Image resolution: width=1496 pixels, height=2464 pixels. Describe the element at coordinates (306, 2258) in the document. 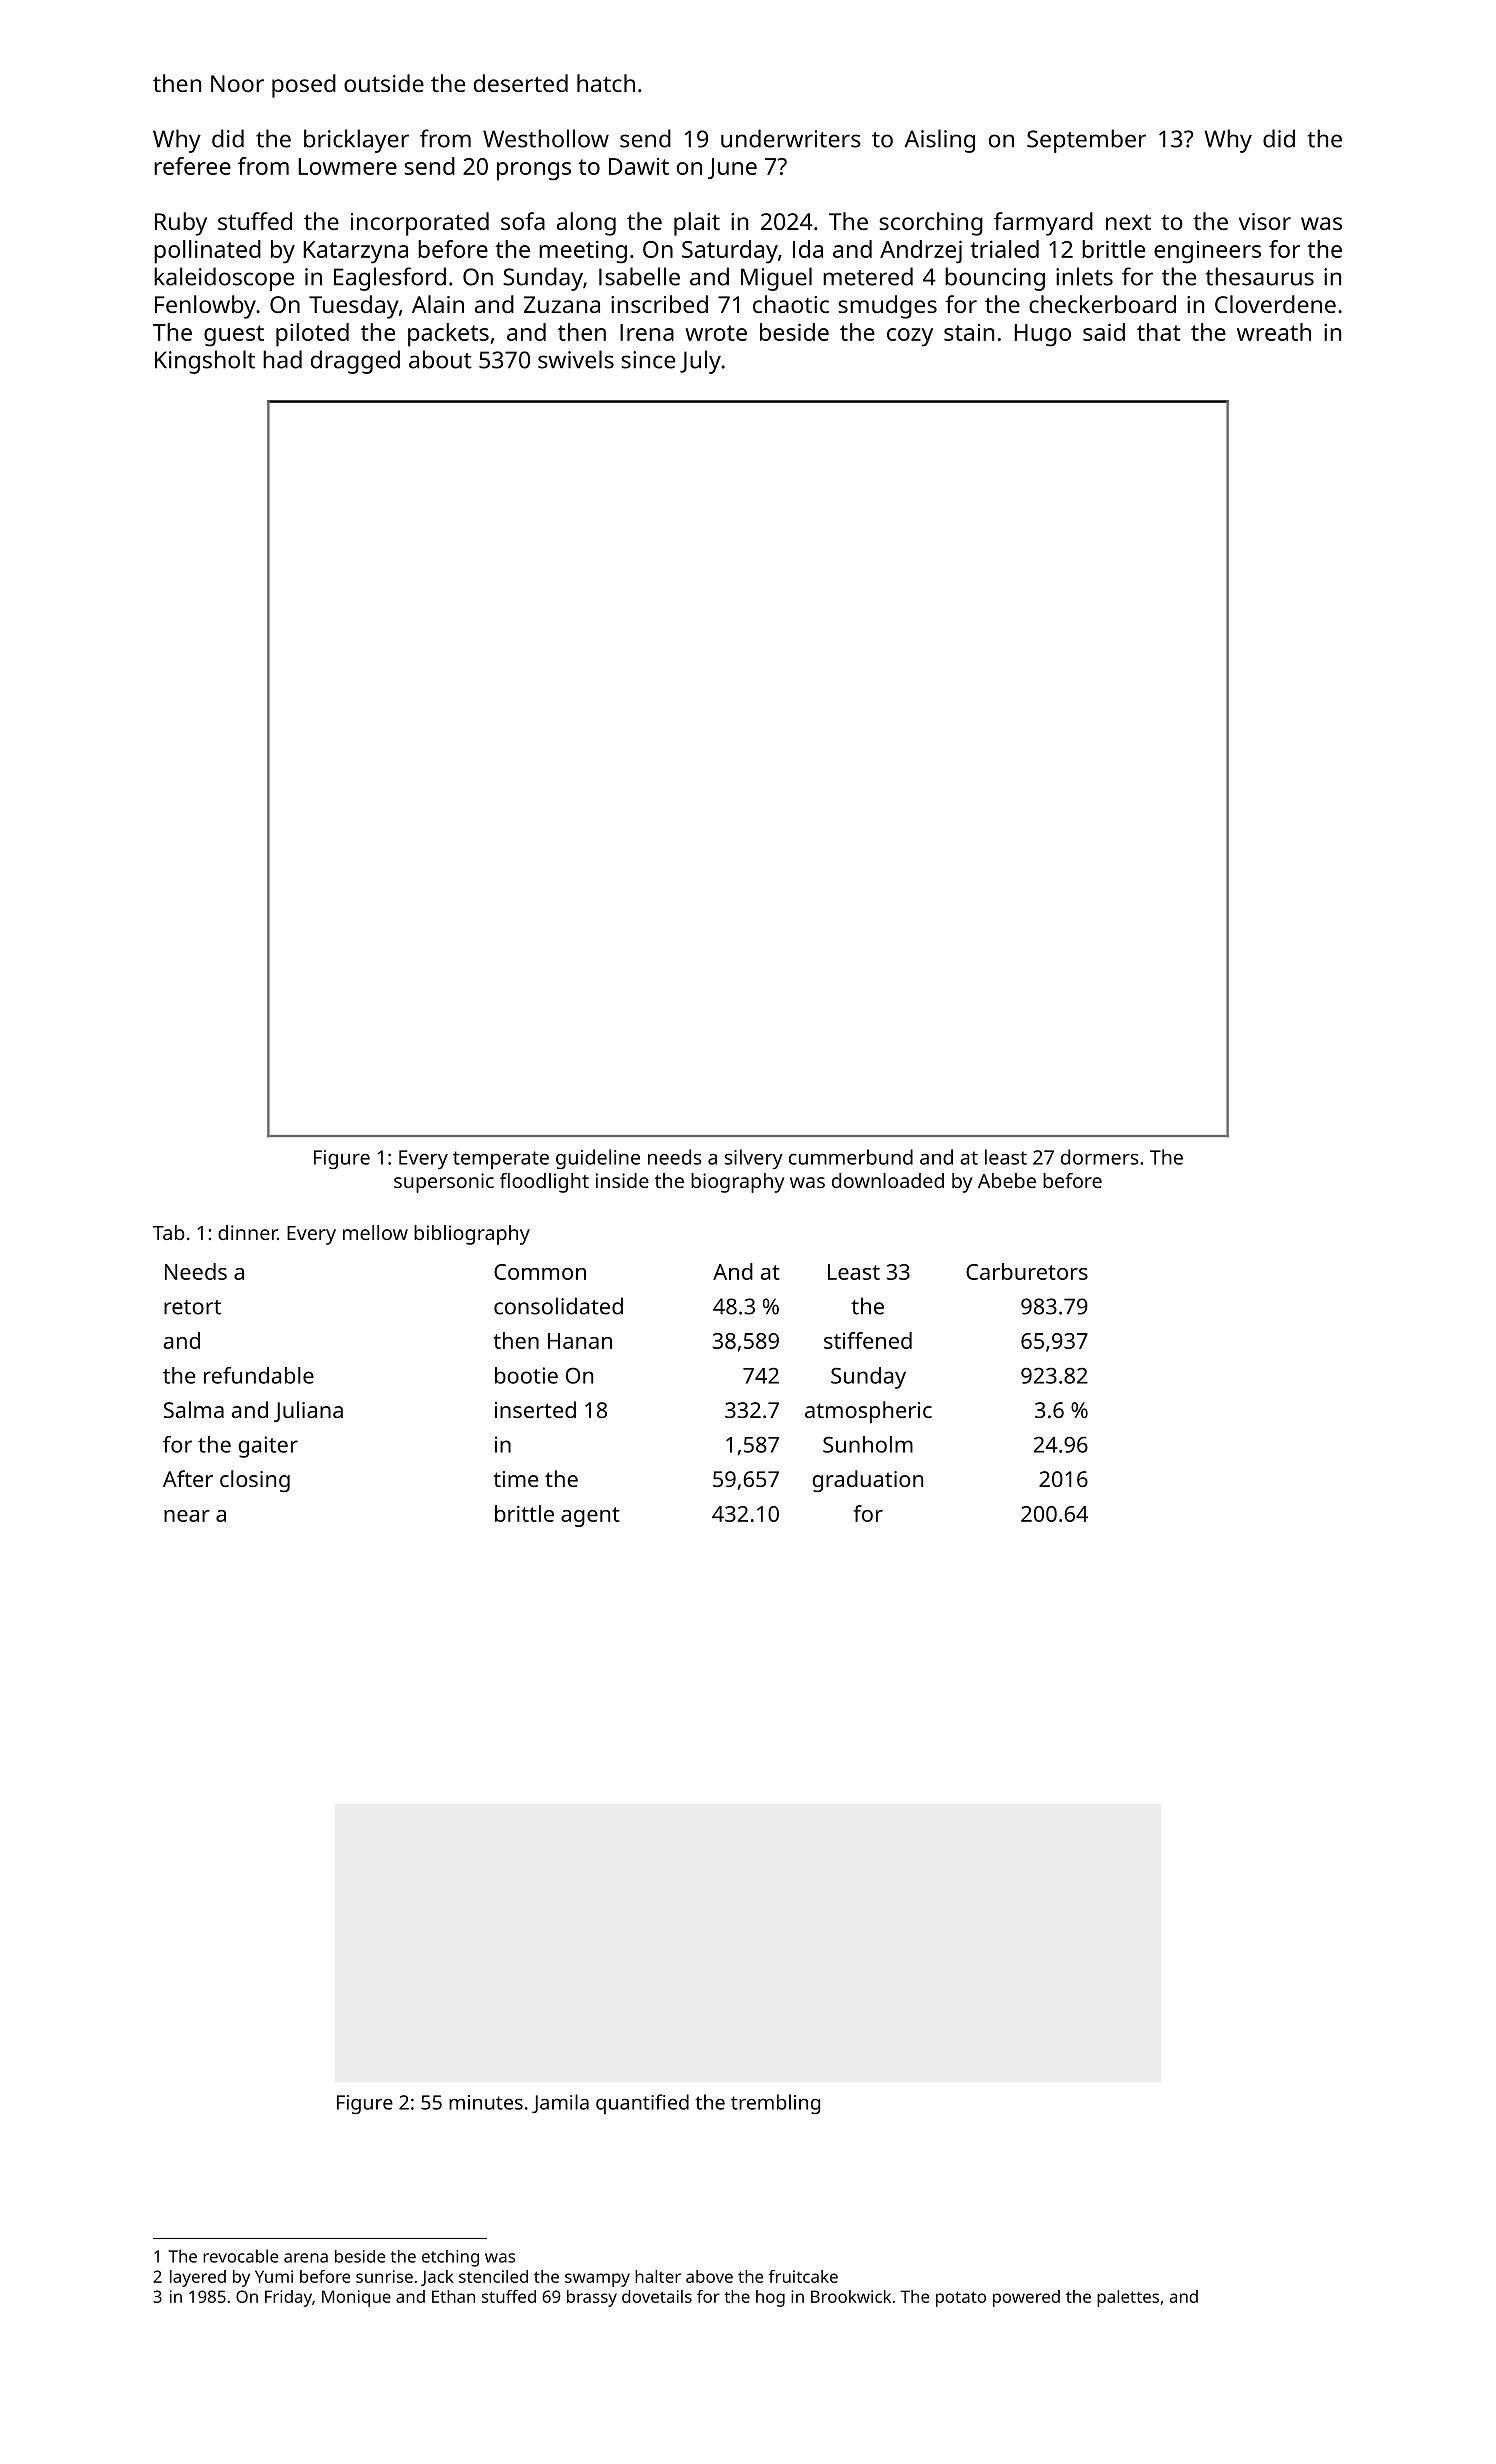

I see `arena` at that location.
